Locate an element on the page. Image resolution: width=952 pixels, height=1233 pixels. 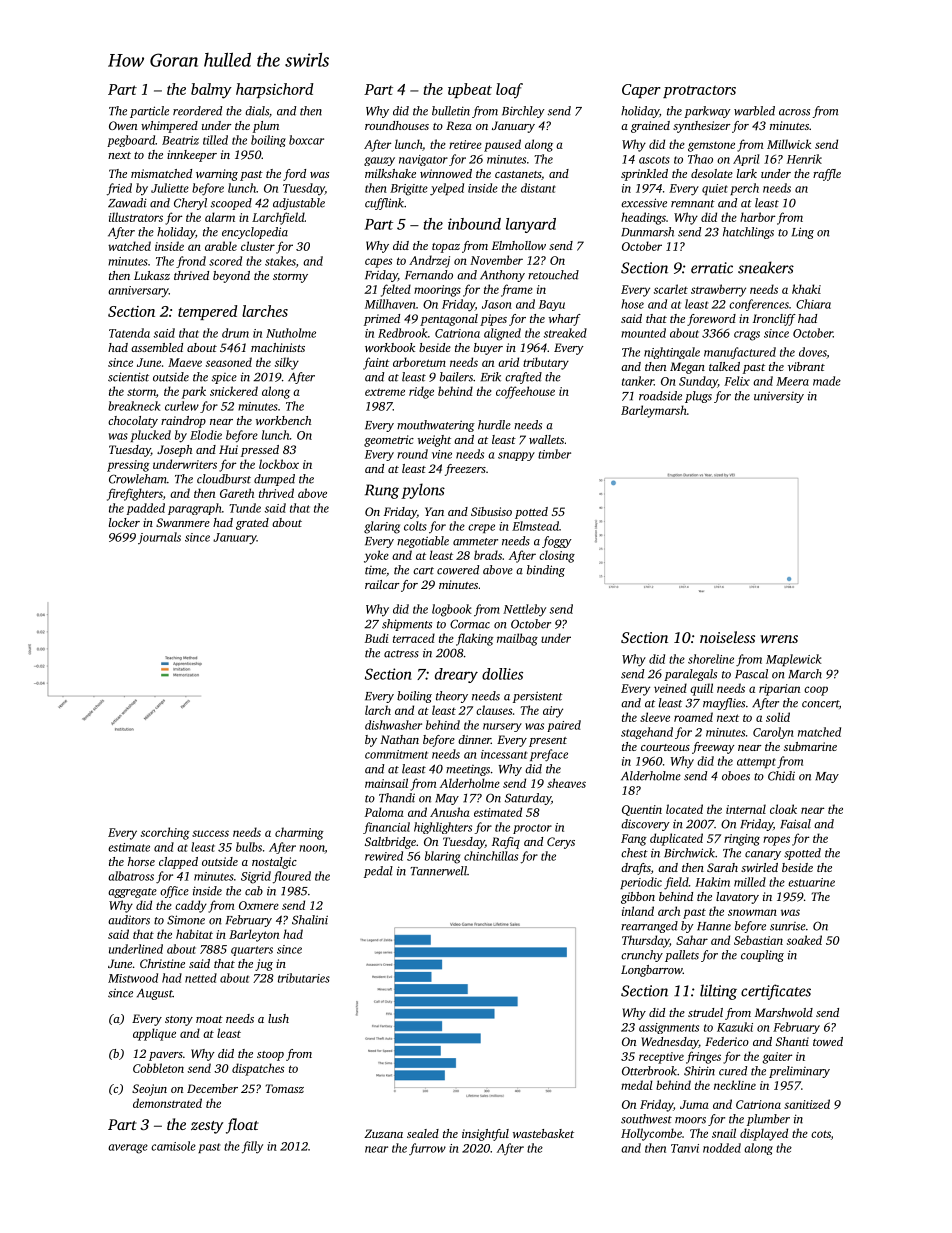
protractors is located at coordinates (699, 91).
